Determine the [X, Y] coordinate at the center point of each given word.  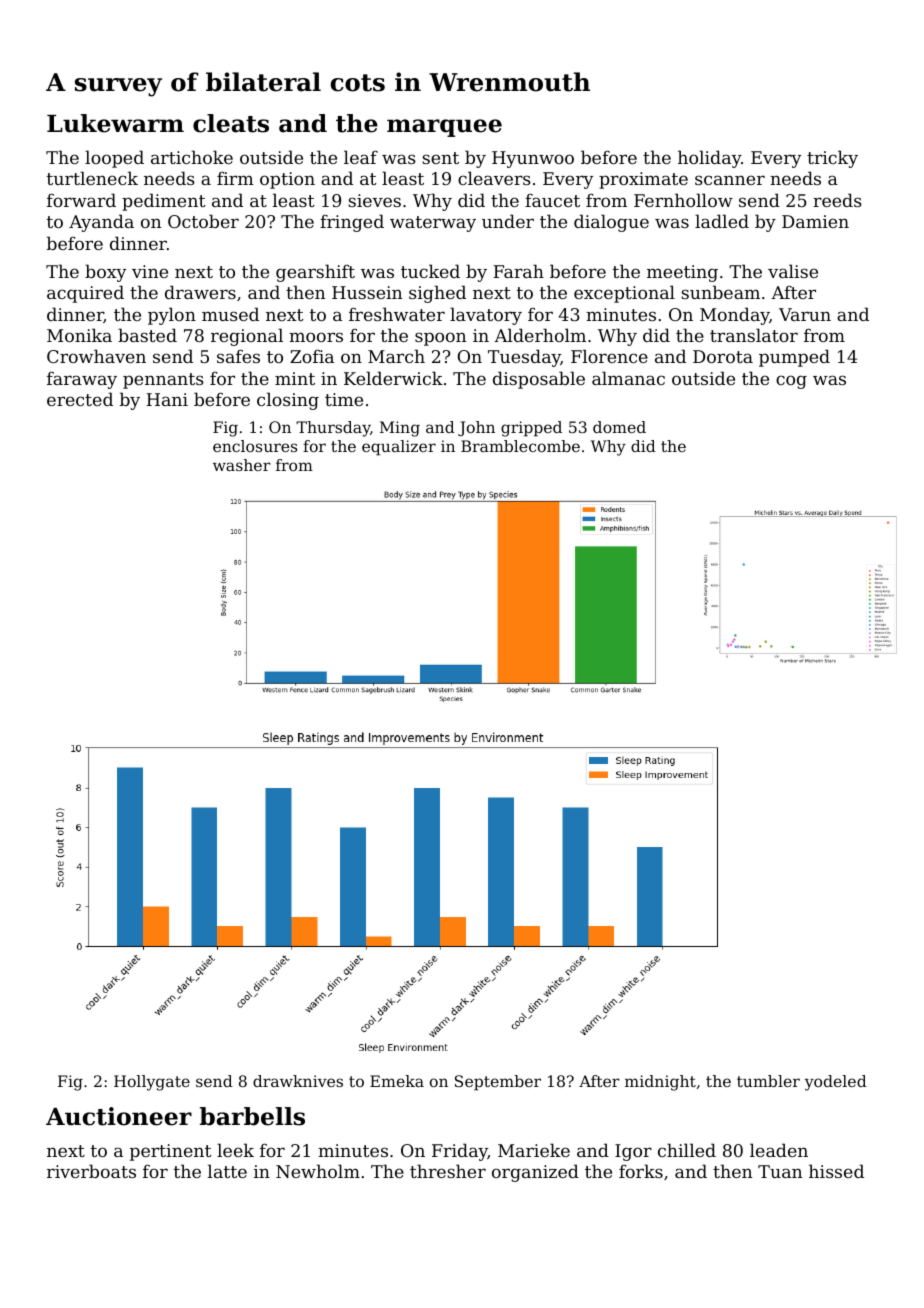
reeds [837, 200]
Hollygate [152, 1083]
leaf [361, 157]
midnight [660, 1083]
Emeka [397, 1081]
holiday [709, 159]
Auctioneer [119, 1116]
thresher [448, 1171]
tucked [430, 271]
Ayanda [101, 223]
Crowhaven [96, 356]
